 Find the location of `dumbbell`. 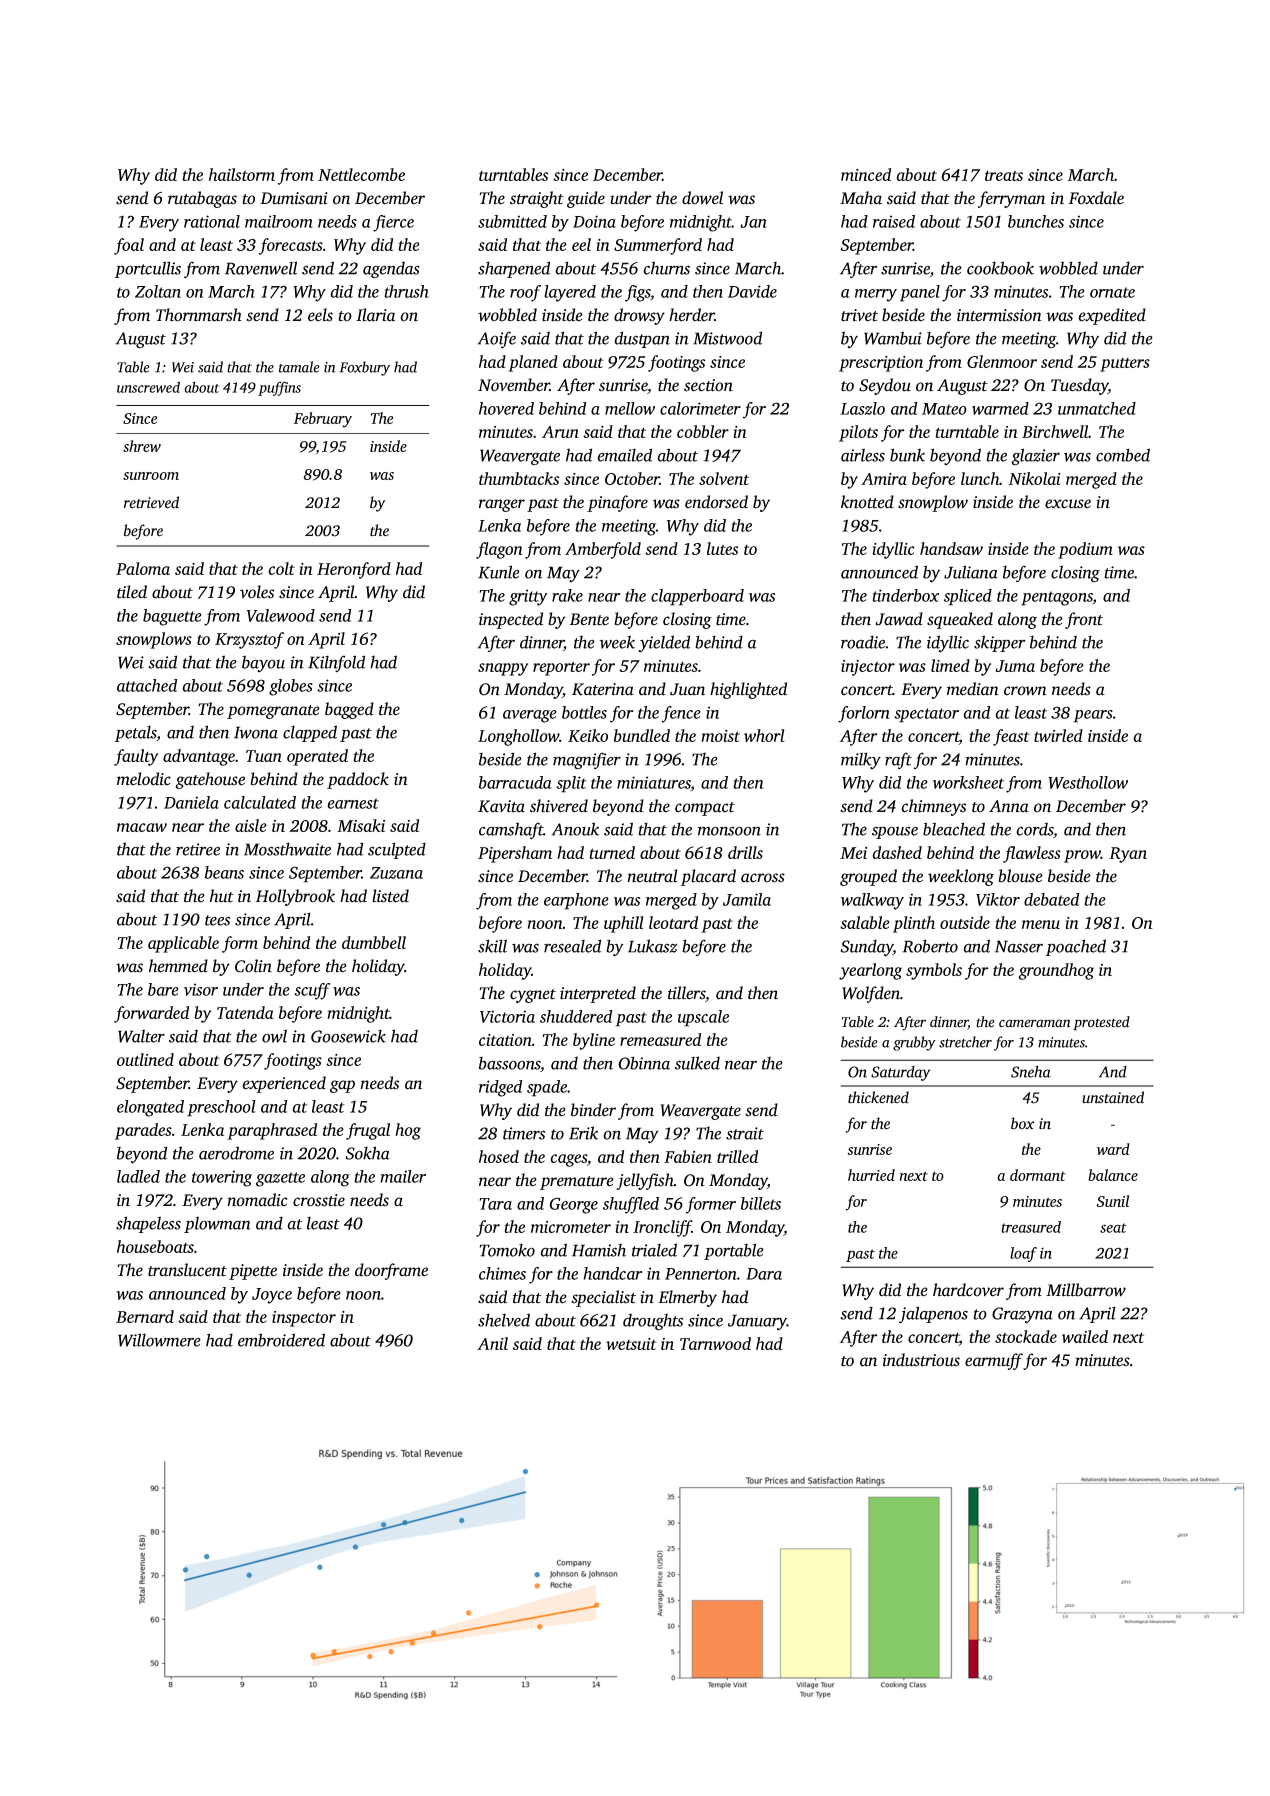

dumbbell is located at coordinates (374, 942).
